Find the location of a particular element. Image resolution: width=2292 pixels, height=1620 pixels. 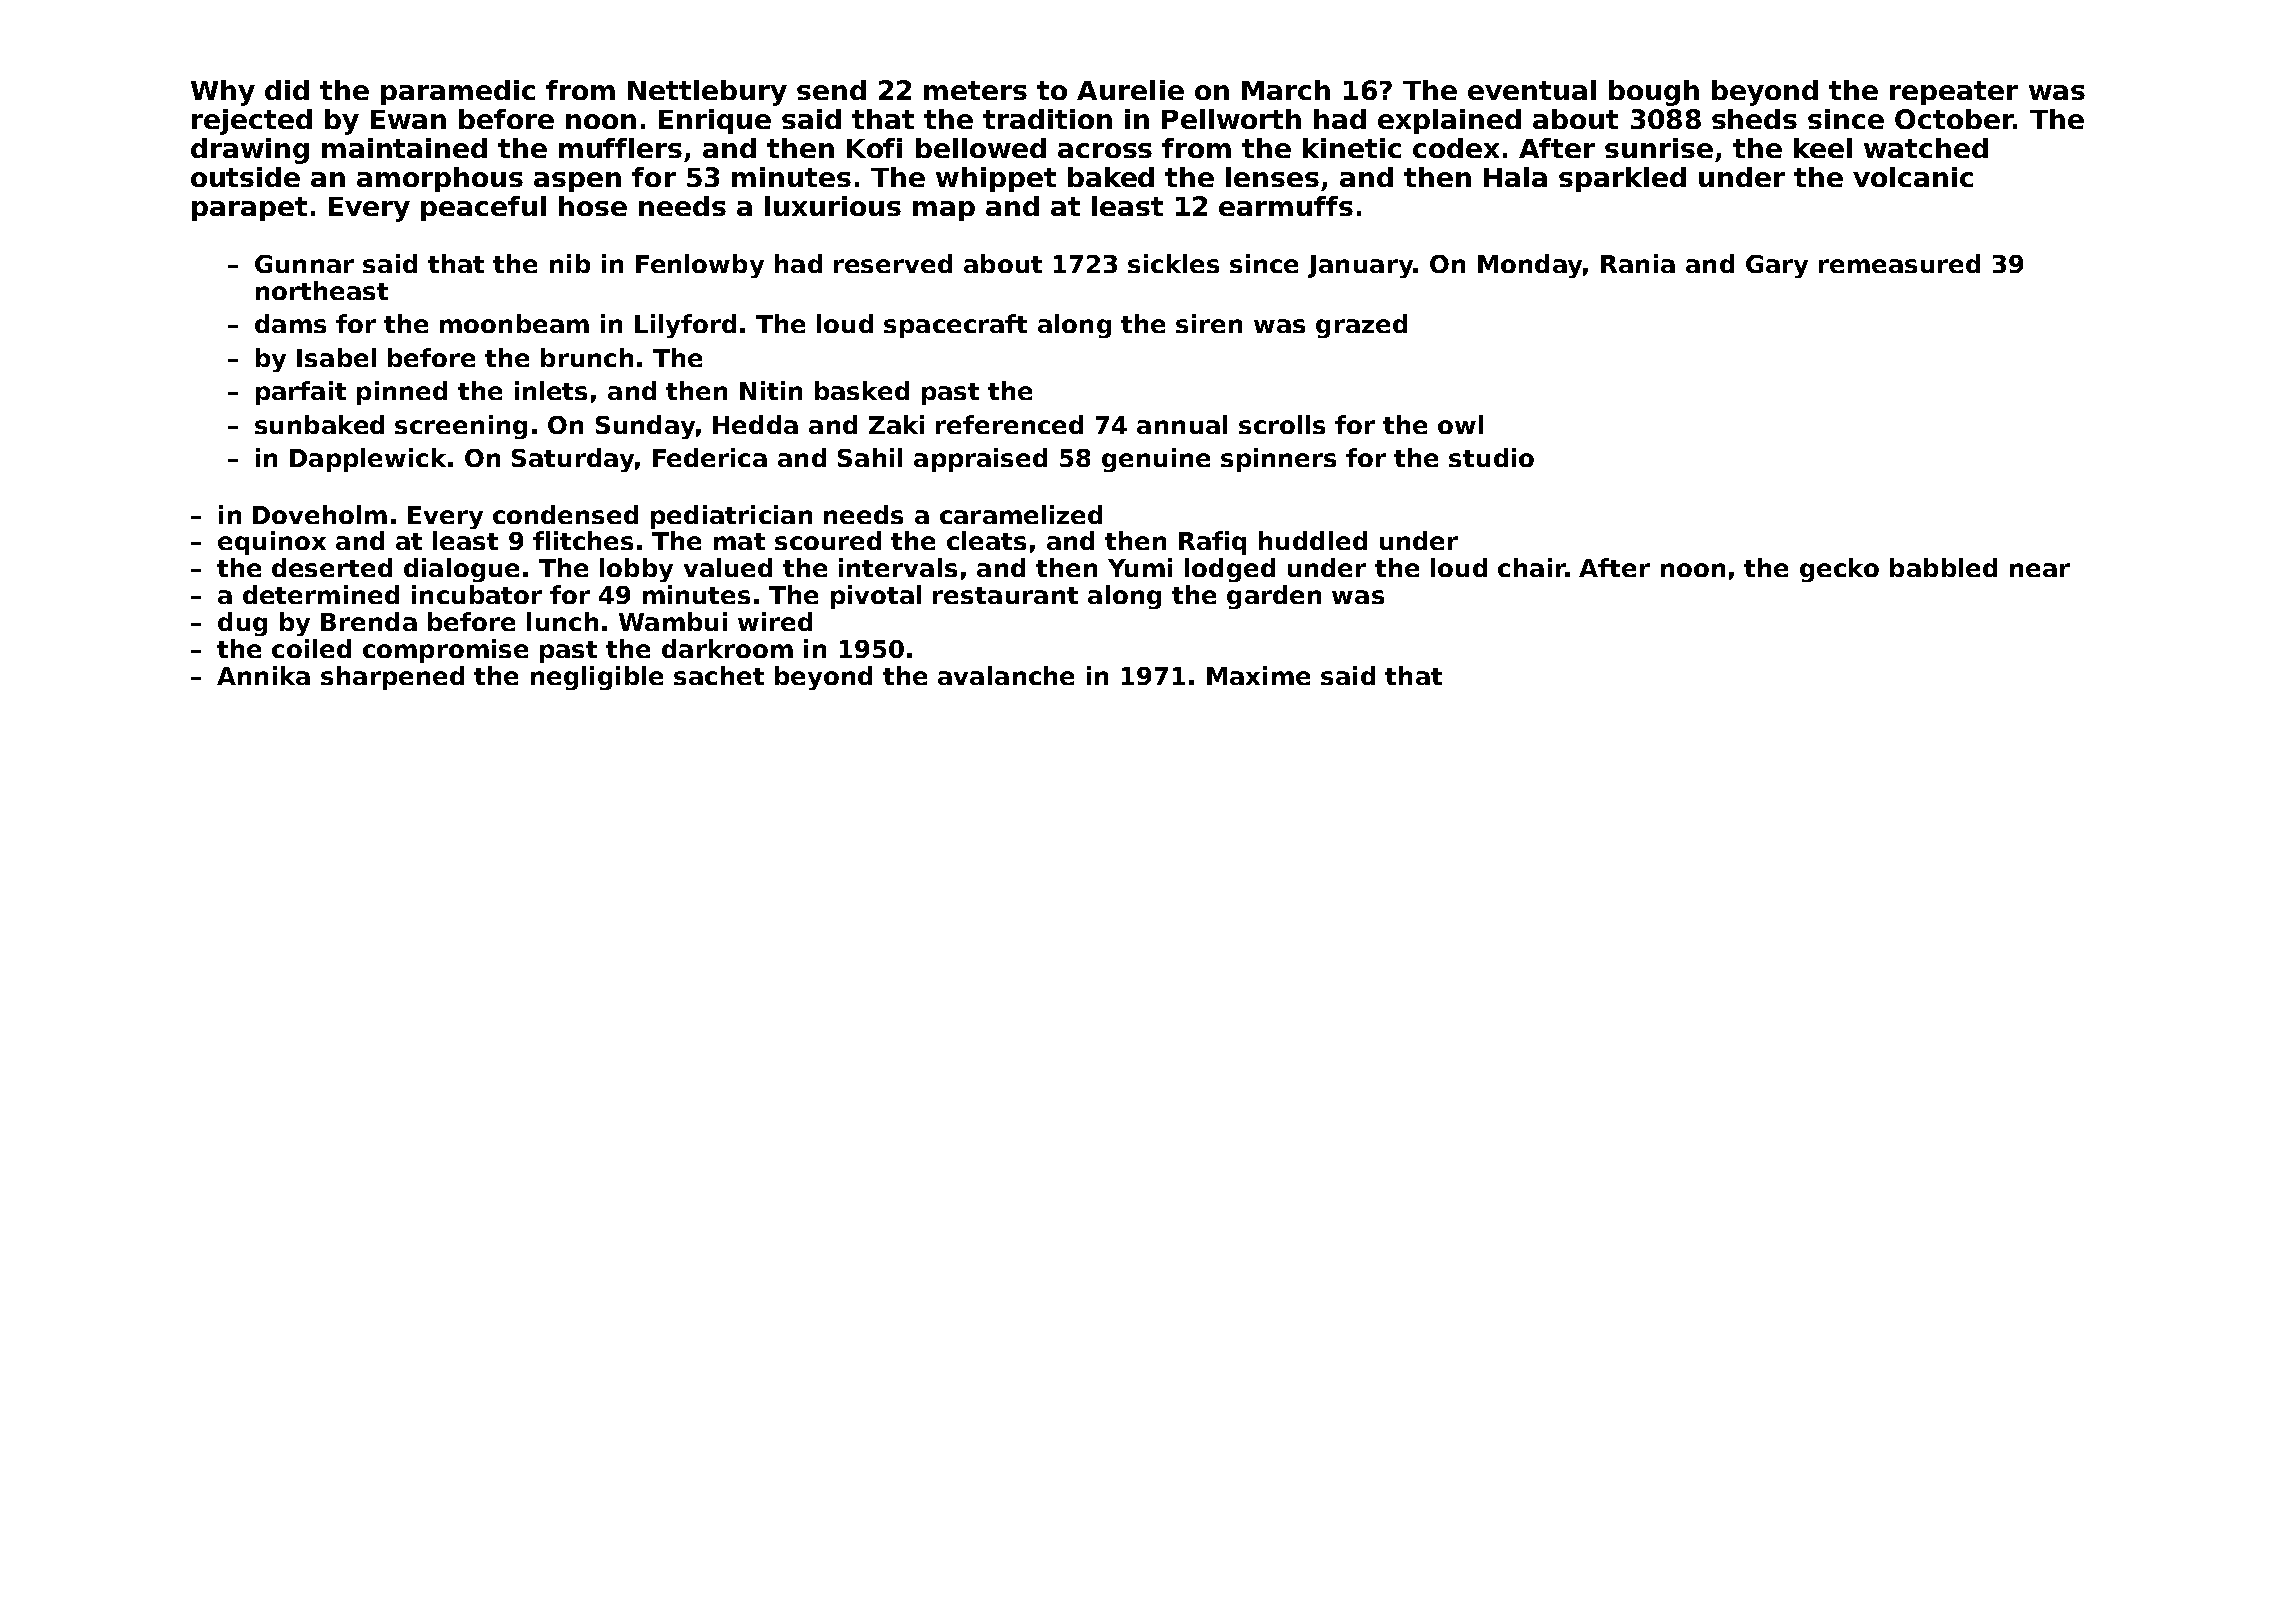

Nettlebury is located at coordinates (707, 93).
